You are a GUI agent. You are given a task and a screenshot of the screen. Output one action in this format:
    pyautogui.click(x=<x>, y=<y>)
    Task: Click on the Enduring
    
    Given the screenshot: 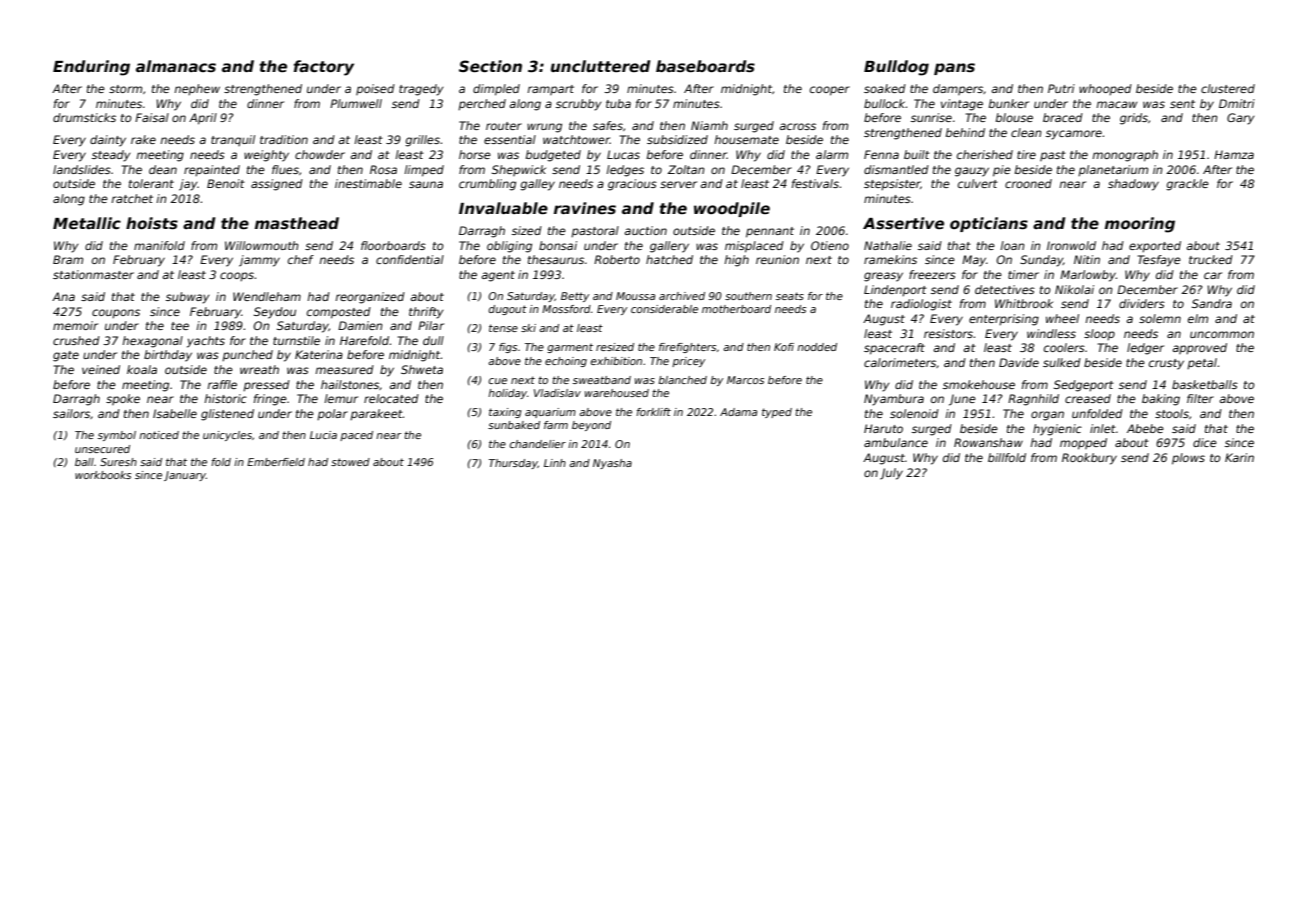 What is the action you would take?
    pyautogui.click(x=91, y=68)
